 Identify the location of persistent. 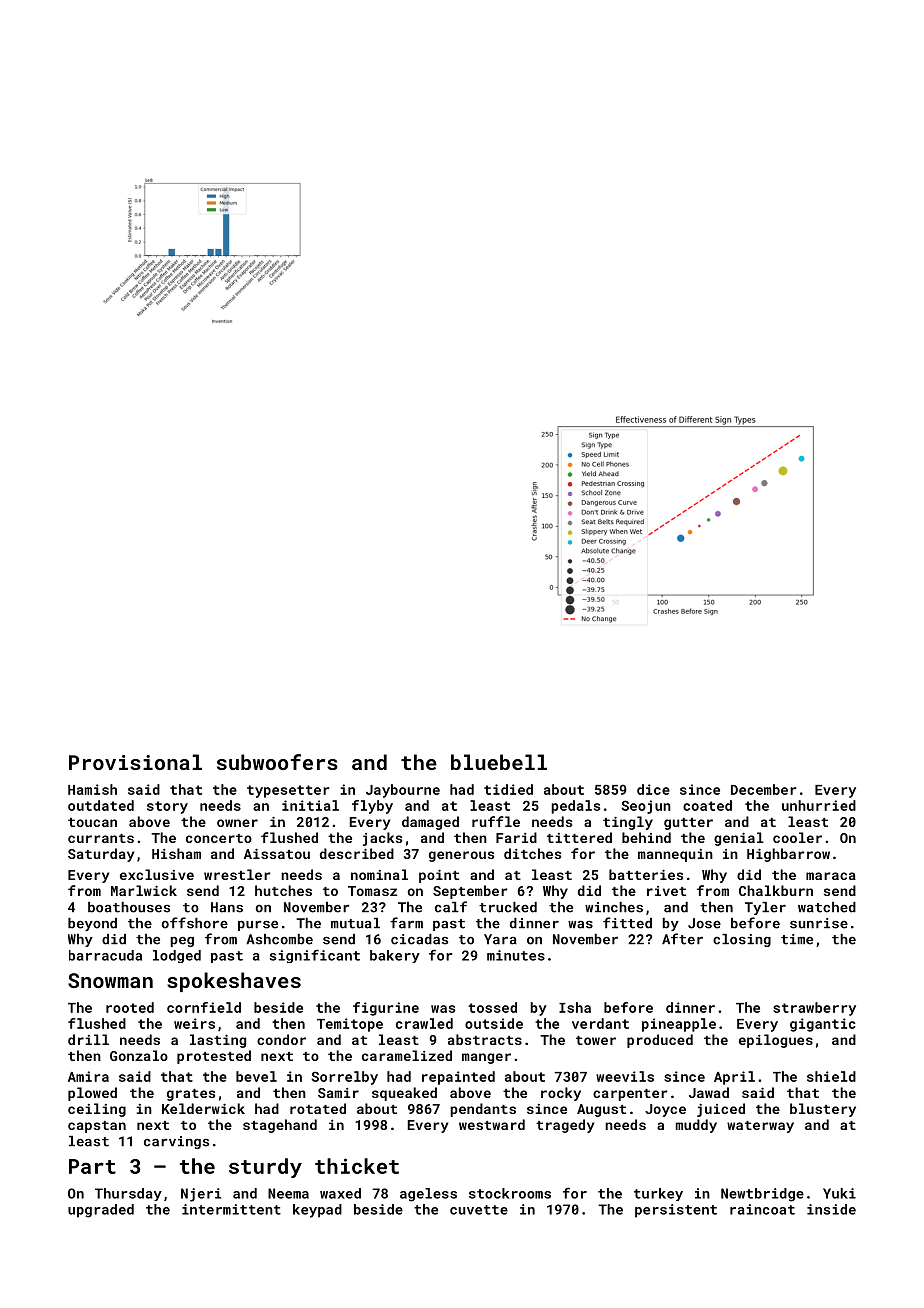
(676, 1211).
